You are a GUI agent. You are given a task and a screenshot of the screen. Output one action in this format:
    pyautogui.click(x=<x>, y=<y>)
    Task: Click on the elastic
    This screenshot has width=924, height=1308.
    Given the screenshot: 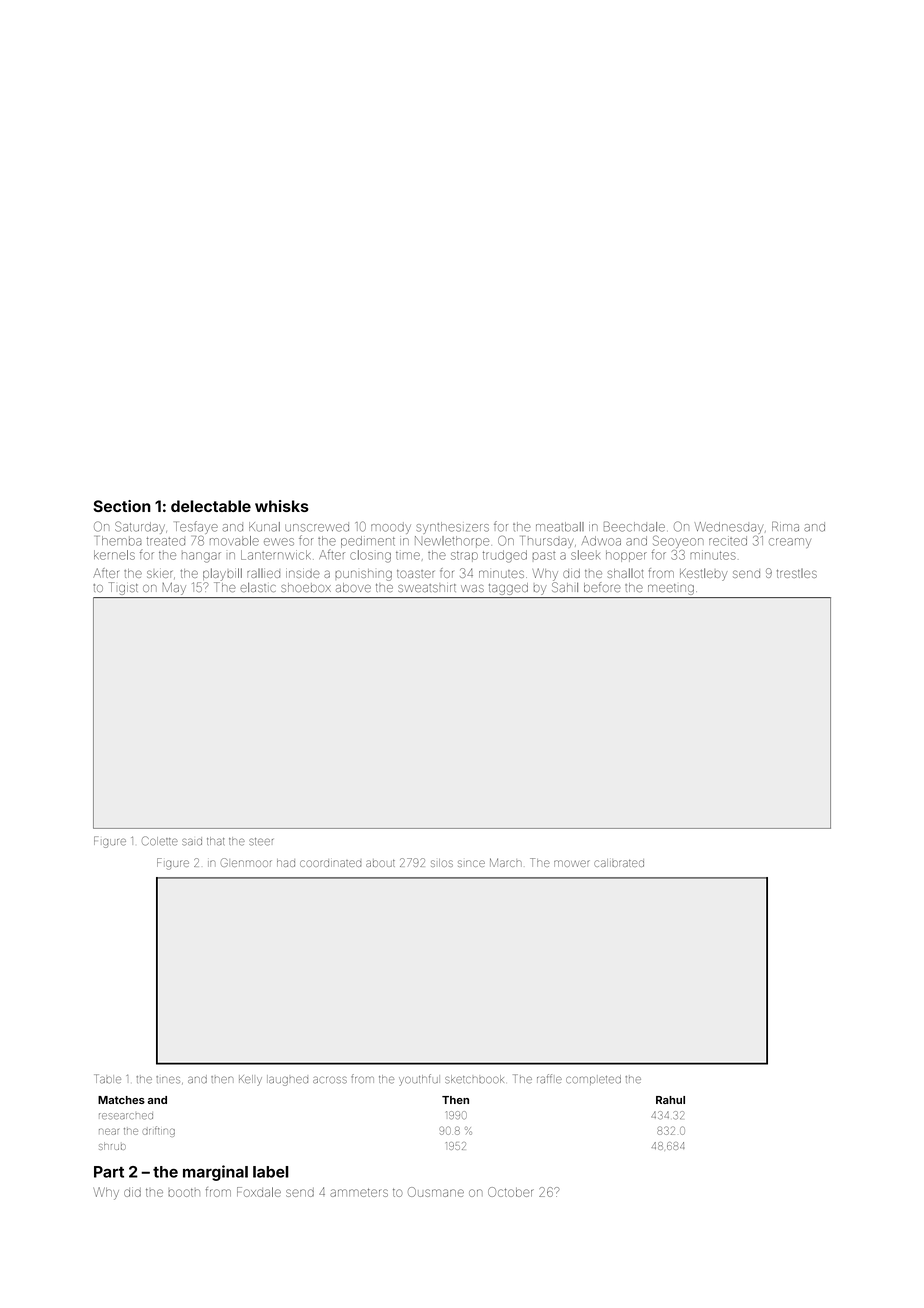 What is the action you would take?
    pyautogui.click(x=258, y=587)
